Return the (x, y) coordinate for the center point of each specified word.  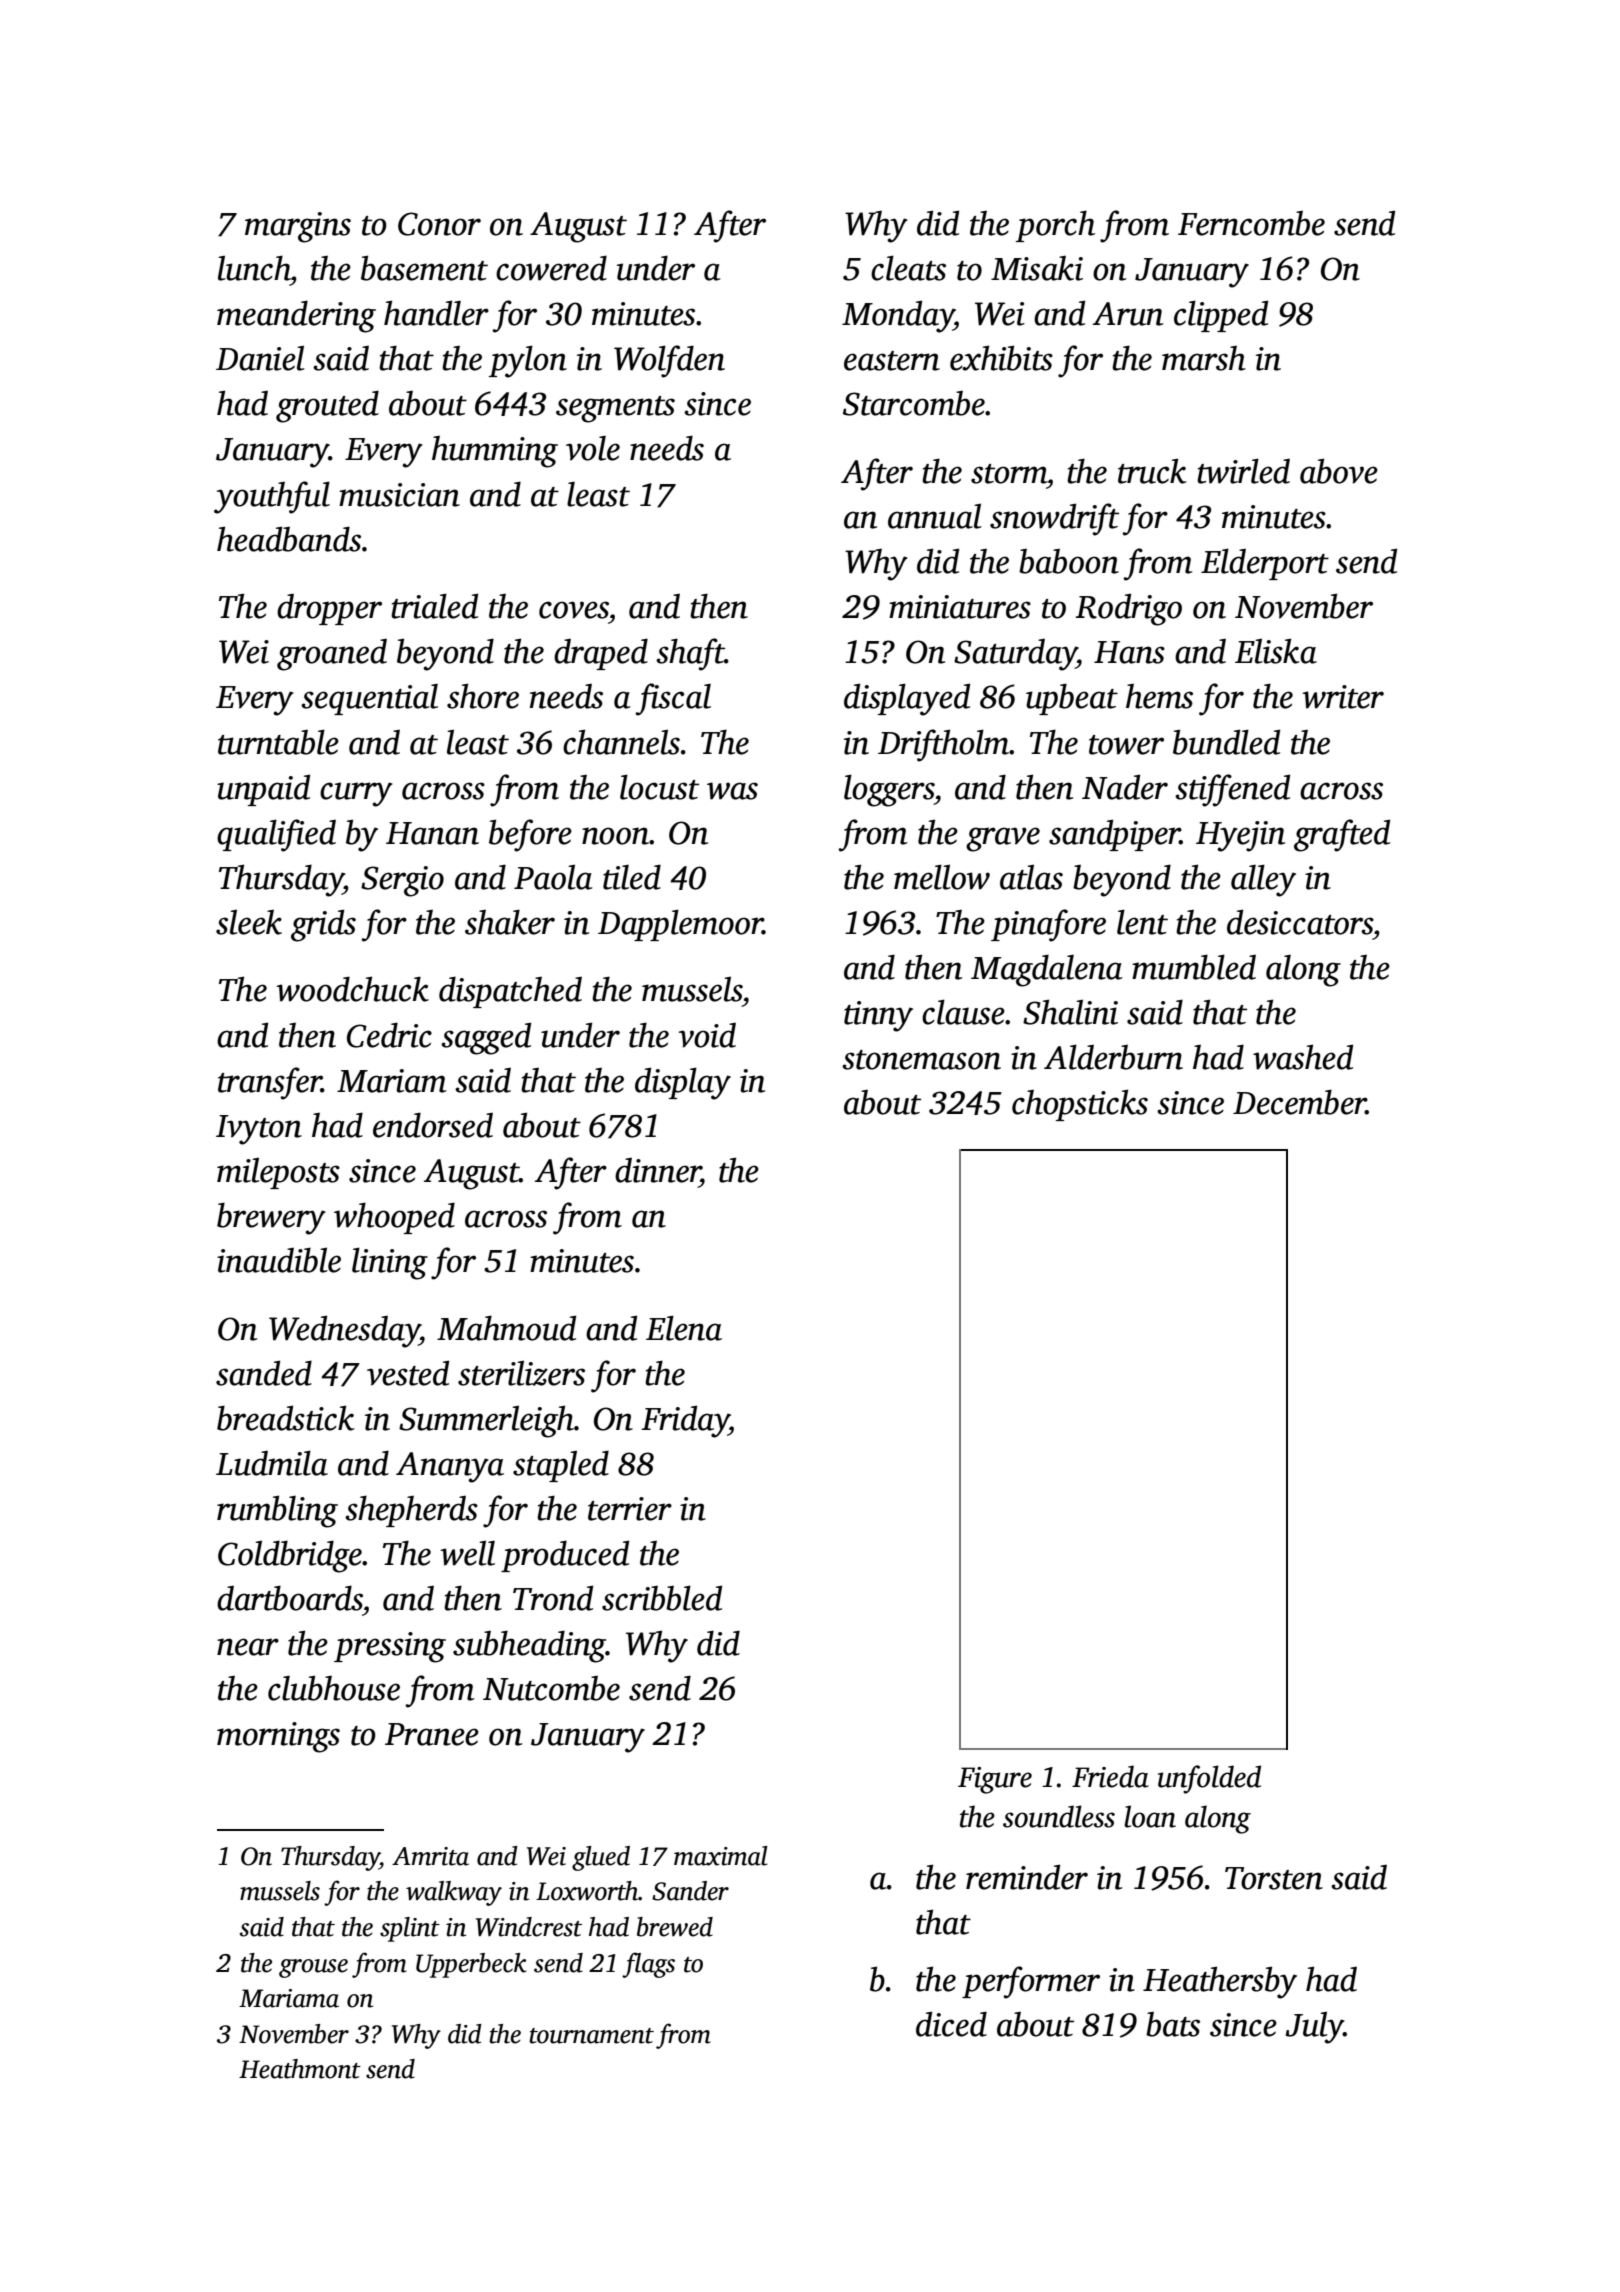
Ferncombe (1251, 223)
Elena (684, 1328)
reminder (1027, 1877)
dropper (329, 609)
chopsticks (1080, 1105)
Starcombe (914, 403)
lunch (254, 268)
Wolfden (669, 361)
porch (1055, 226)
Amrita (430, 1856)
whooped (394, 1218)
